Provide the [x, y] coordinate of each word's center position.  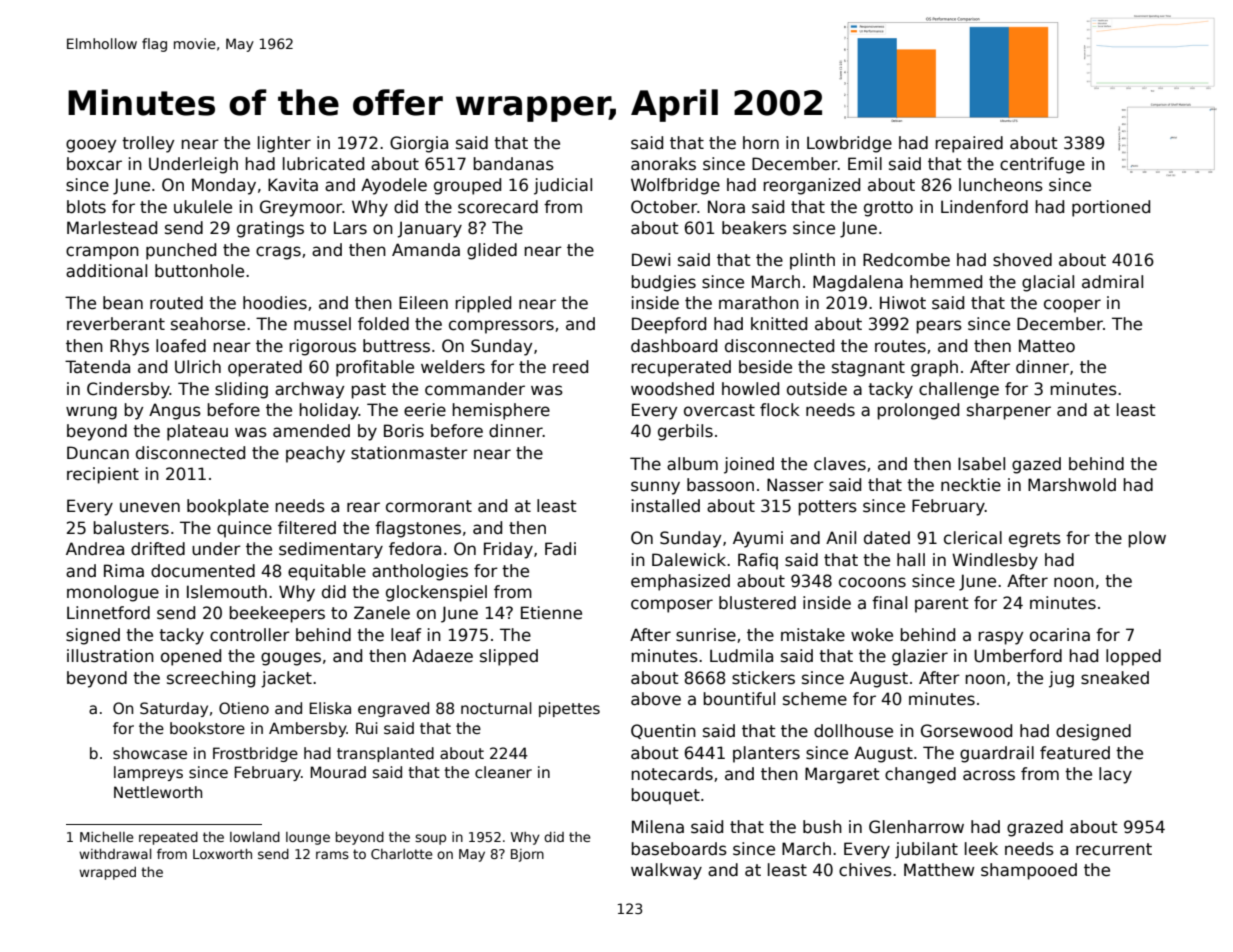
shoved [1022, 260]
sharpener [1009, 411]
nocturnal [496, 708]
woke [872, 635]
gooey [91, 146]
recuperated [681, 368]
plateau [197, 432]
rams [332, 855]
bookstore [207, 728]
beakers [754, 228]
